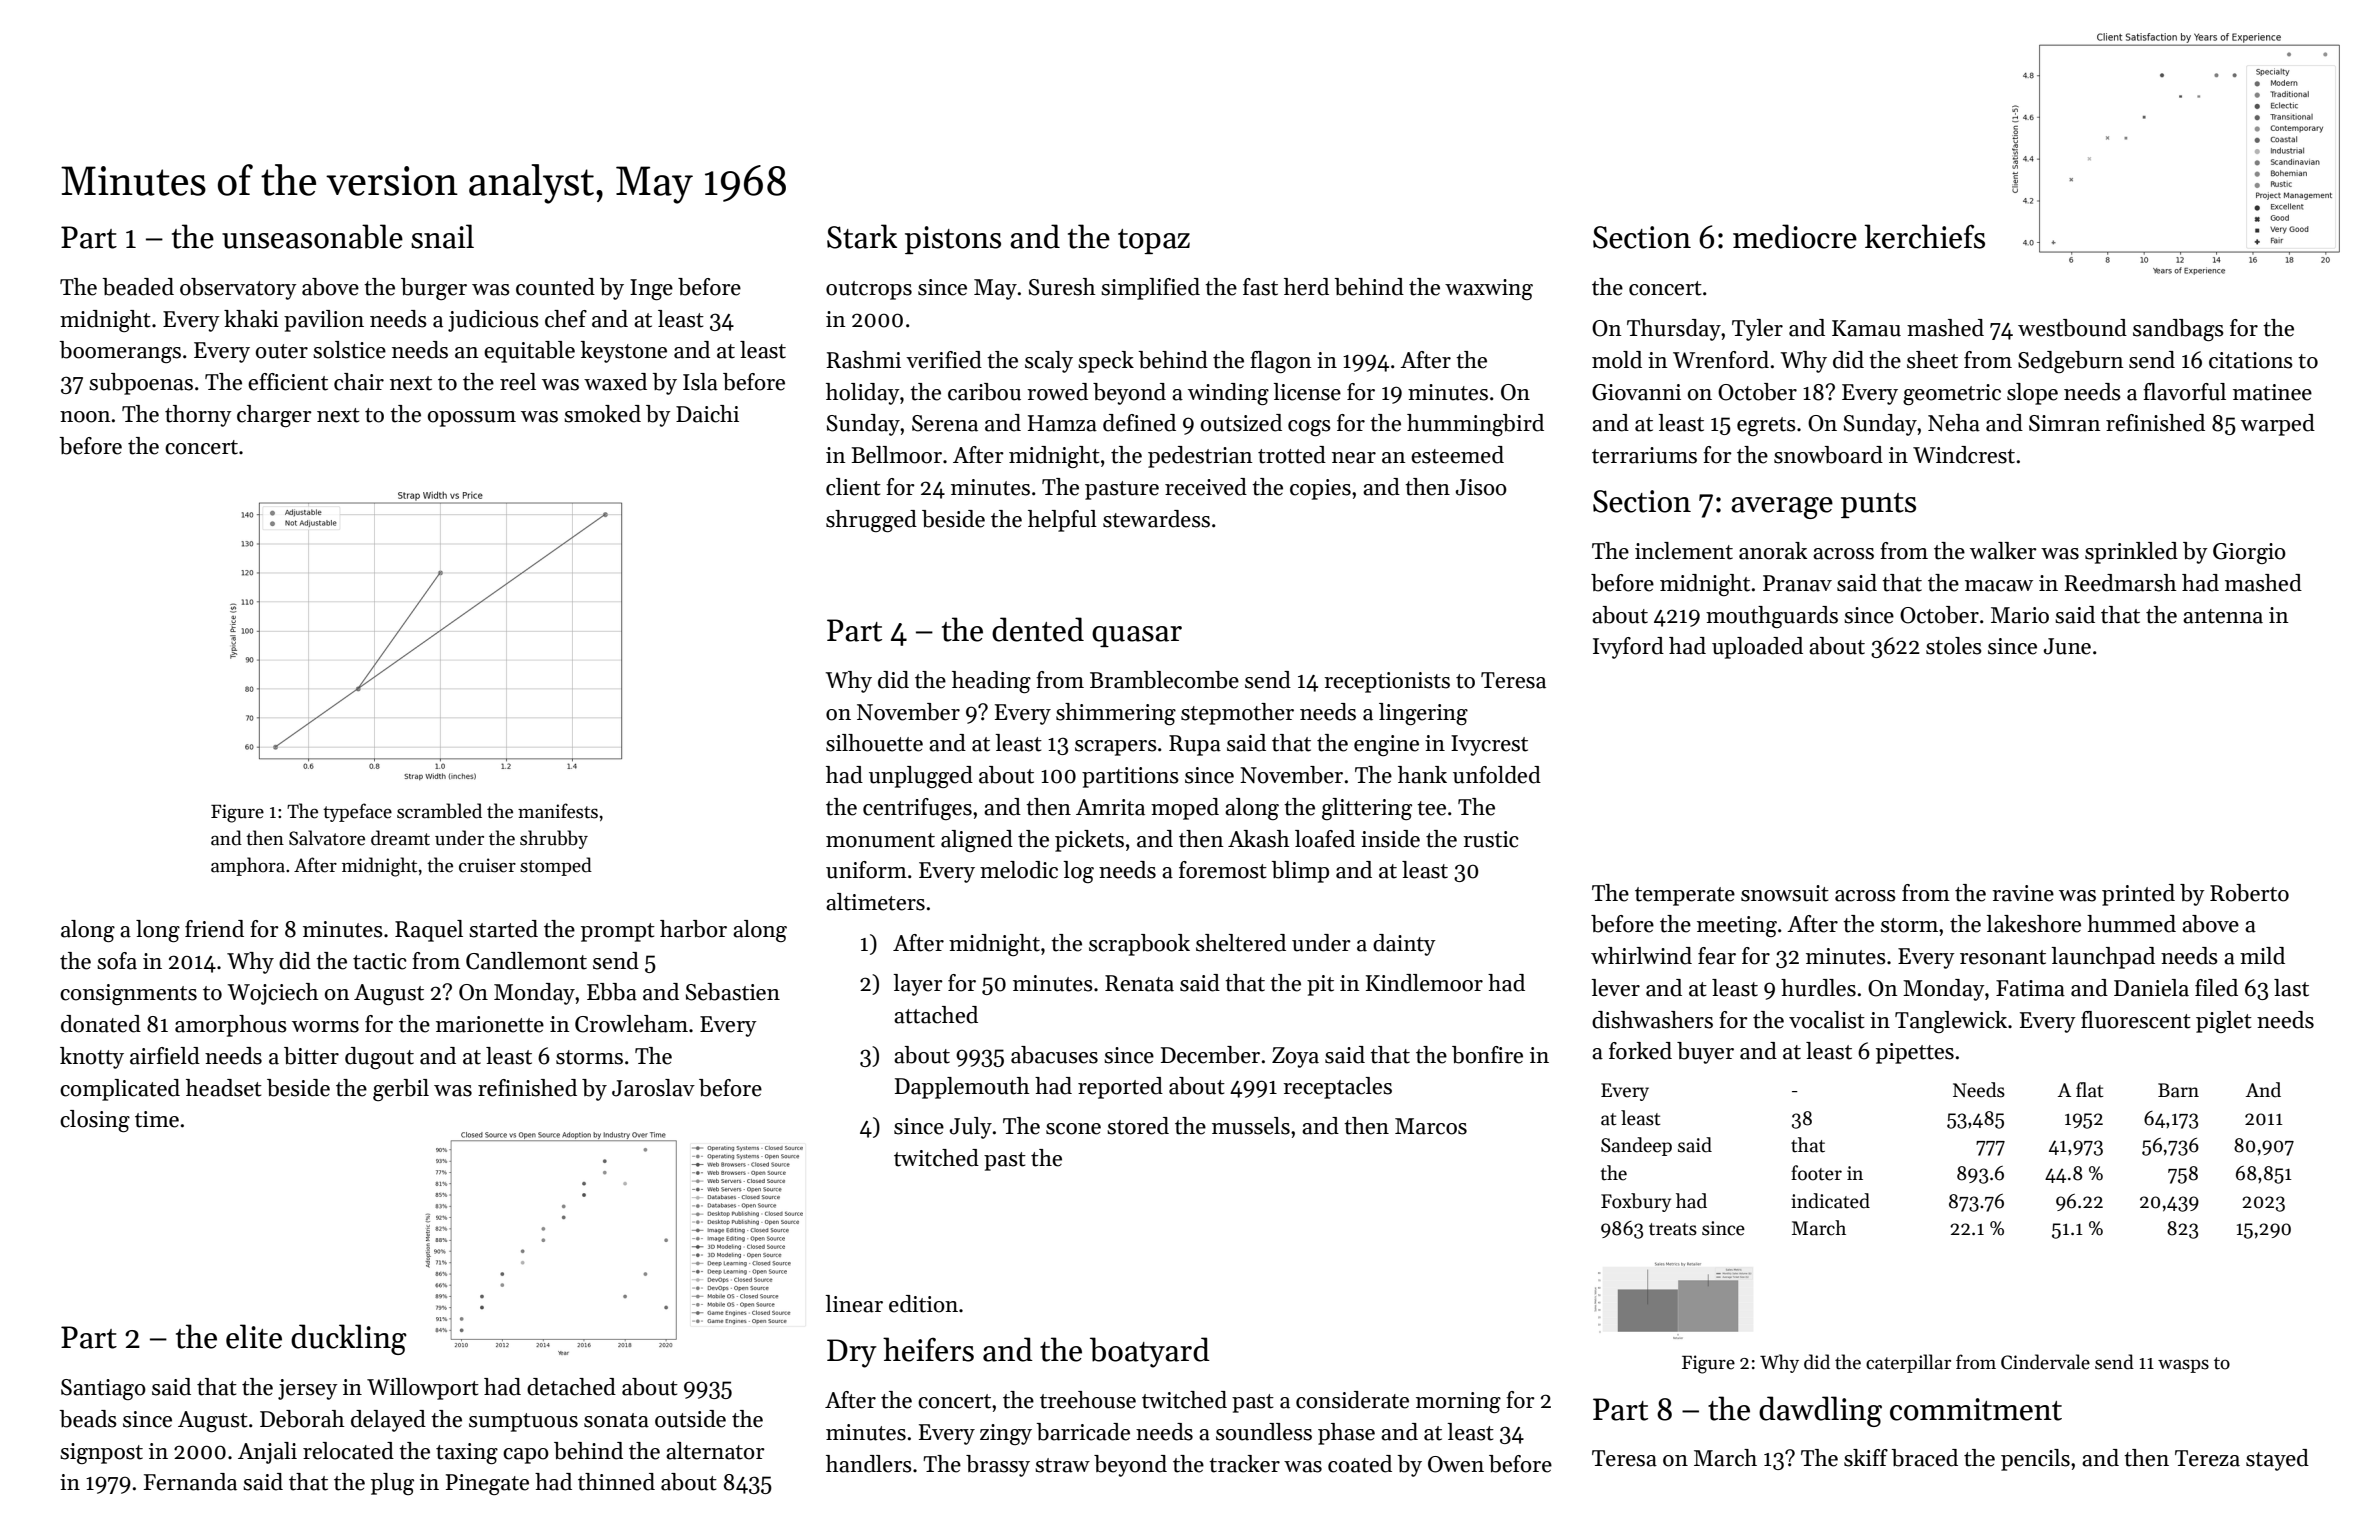  What do you see at coordinates (357, 812) in the image?
I see `typeface` at bounding box center [357, 812].
